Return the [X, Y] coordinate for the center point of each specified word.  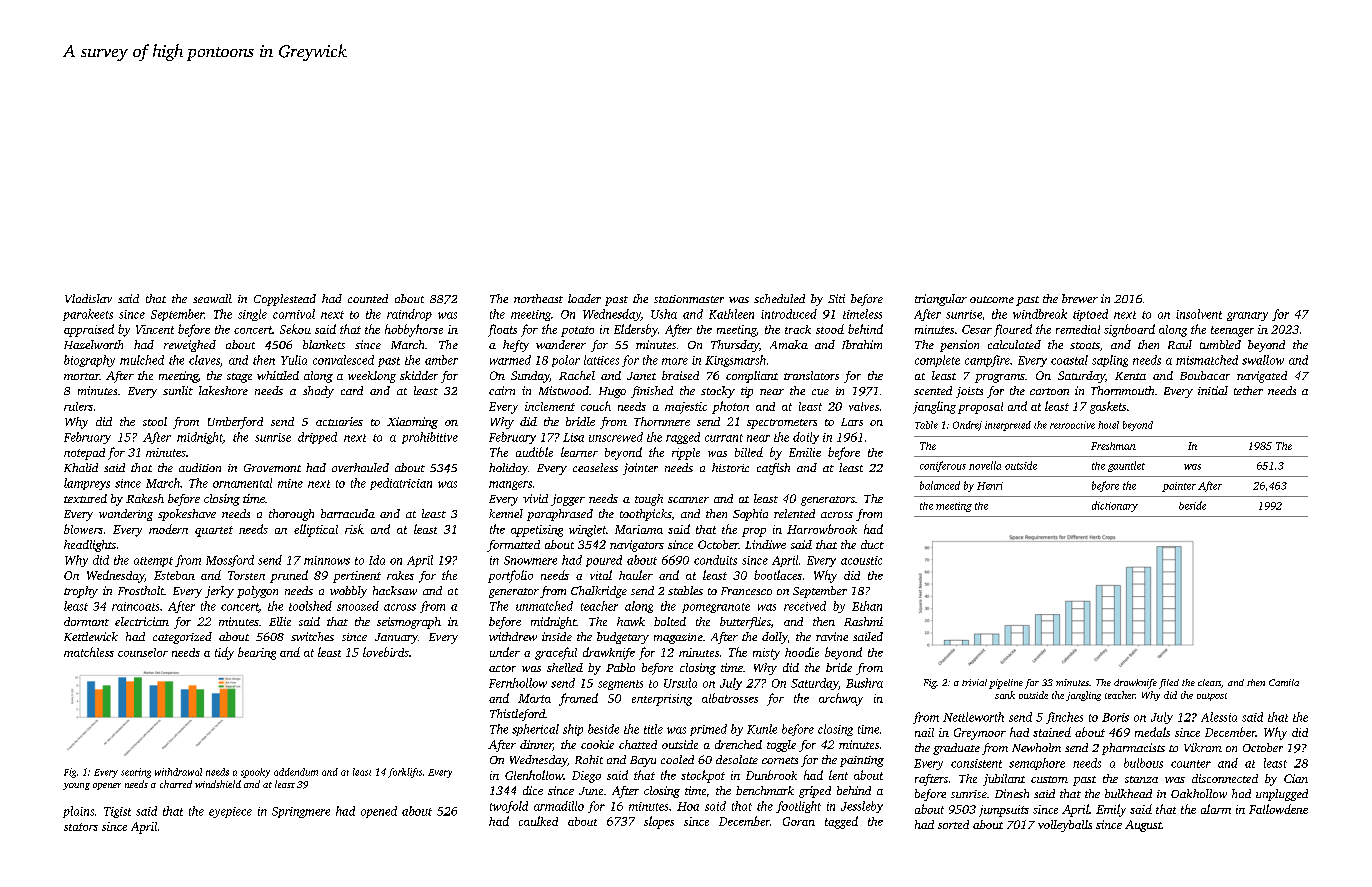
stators [81, 827]
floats [502, 330]
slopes [659, 822]
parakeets [88, 315]
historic [730, 467]
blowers [83, 529]
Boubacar [1205, 375]
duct [872, 544]
